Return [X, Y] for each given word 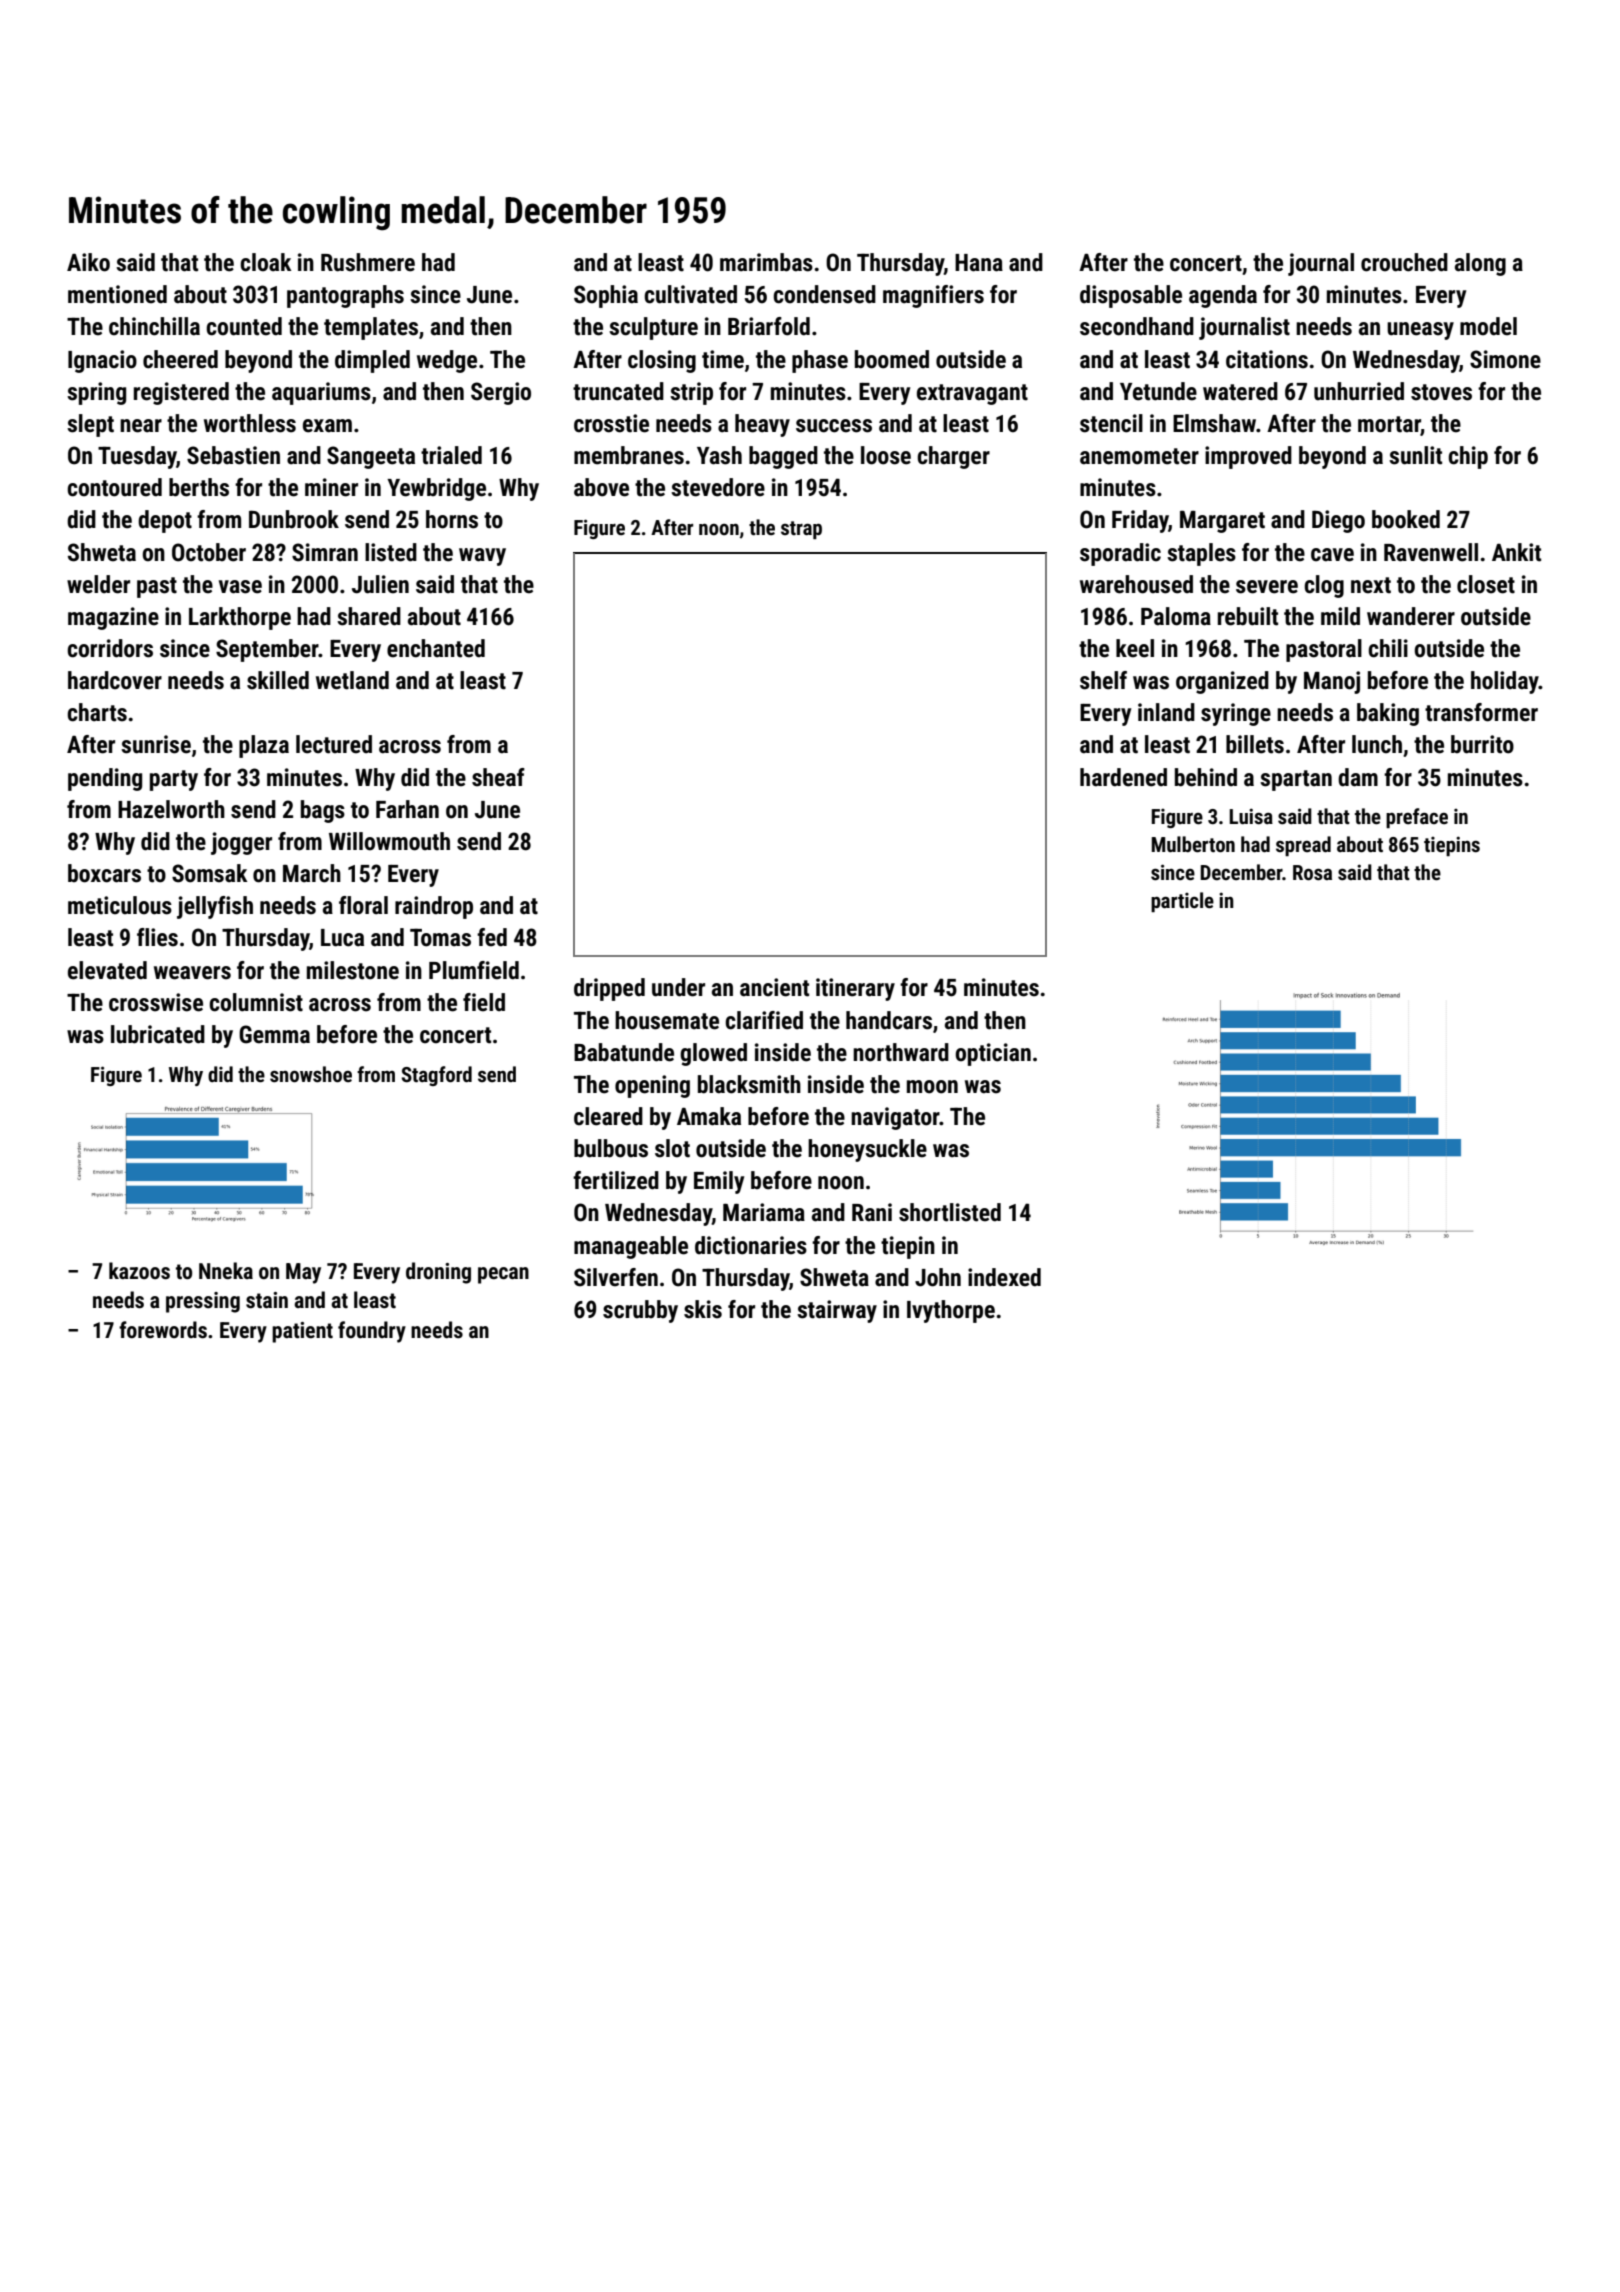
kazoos [139, 1271]
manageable [631, 1247]
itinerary [855, 989]
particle [1182, 902]
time [723, 359]
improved [1248, 457]
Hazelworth [171, 809]
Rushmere [368, 262]
